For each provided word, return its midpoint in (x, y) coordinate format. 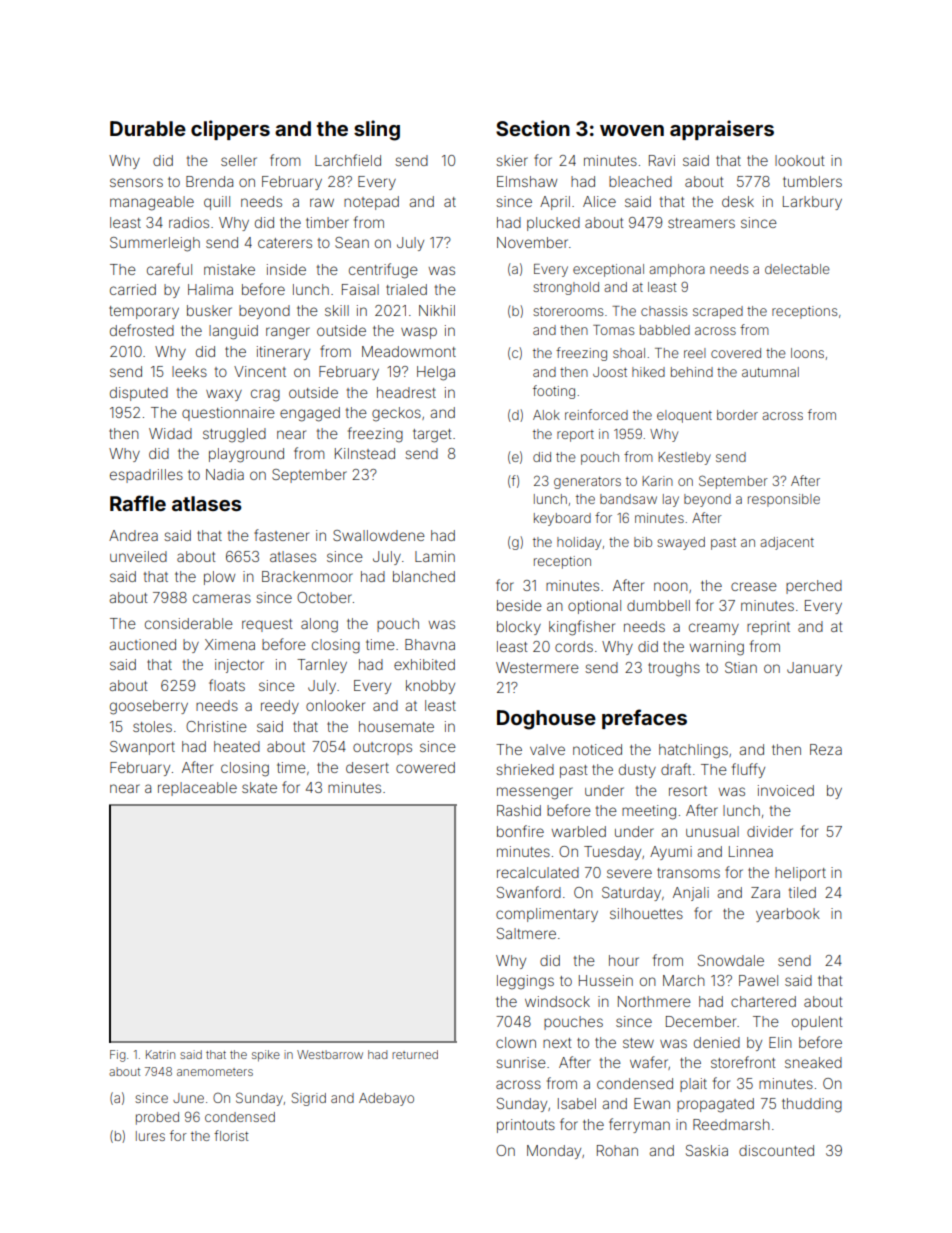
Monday (554, 1152)
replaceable (197, 789)
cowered (425, 767)
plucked (553, 224)
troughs (674, 669)
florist (231, 1135)
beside (519, 605)
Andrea (133, 535)
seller (239, 160)
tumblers (812, 181)
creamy (714, 629)
